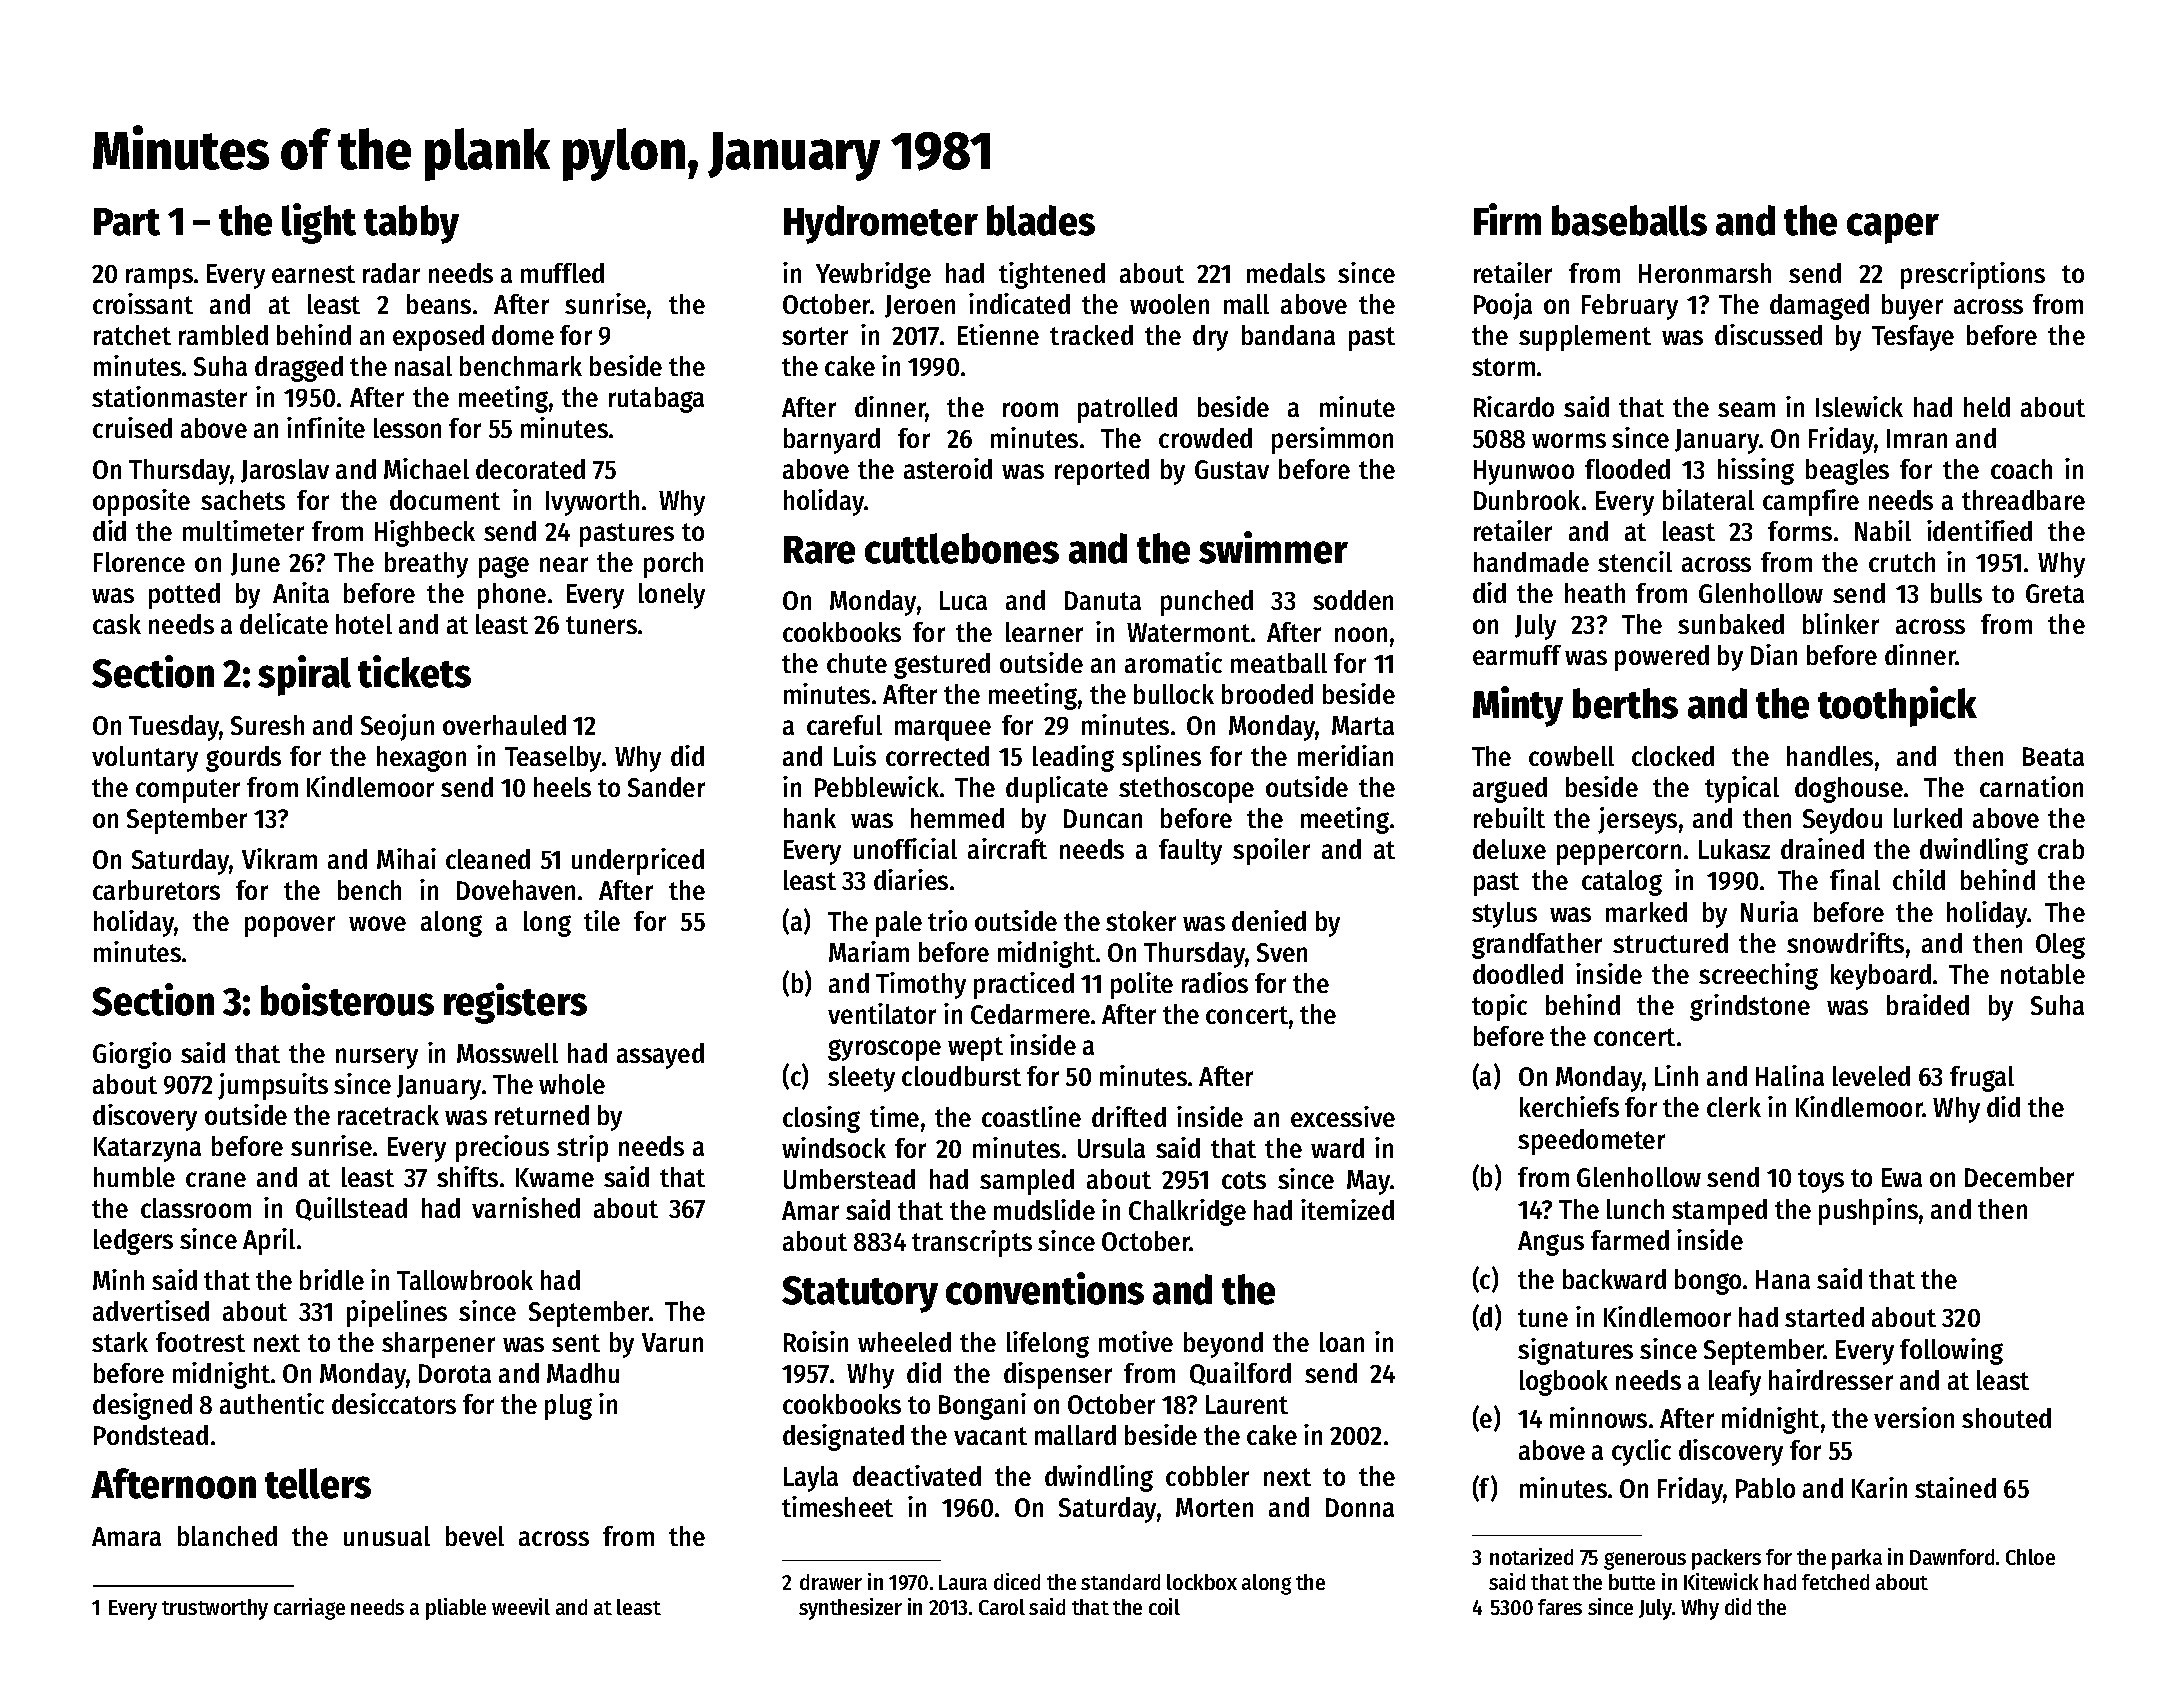 The width and height of the image is (2178, 1683). What do you see at coordinates (1871, 1076) in the image?
I see `leveled` at bounding box center [1871, 1076].
